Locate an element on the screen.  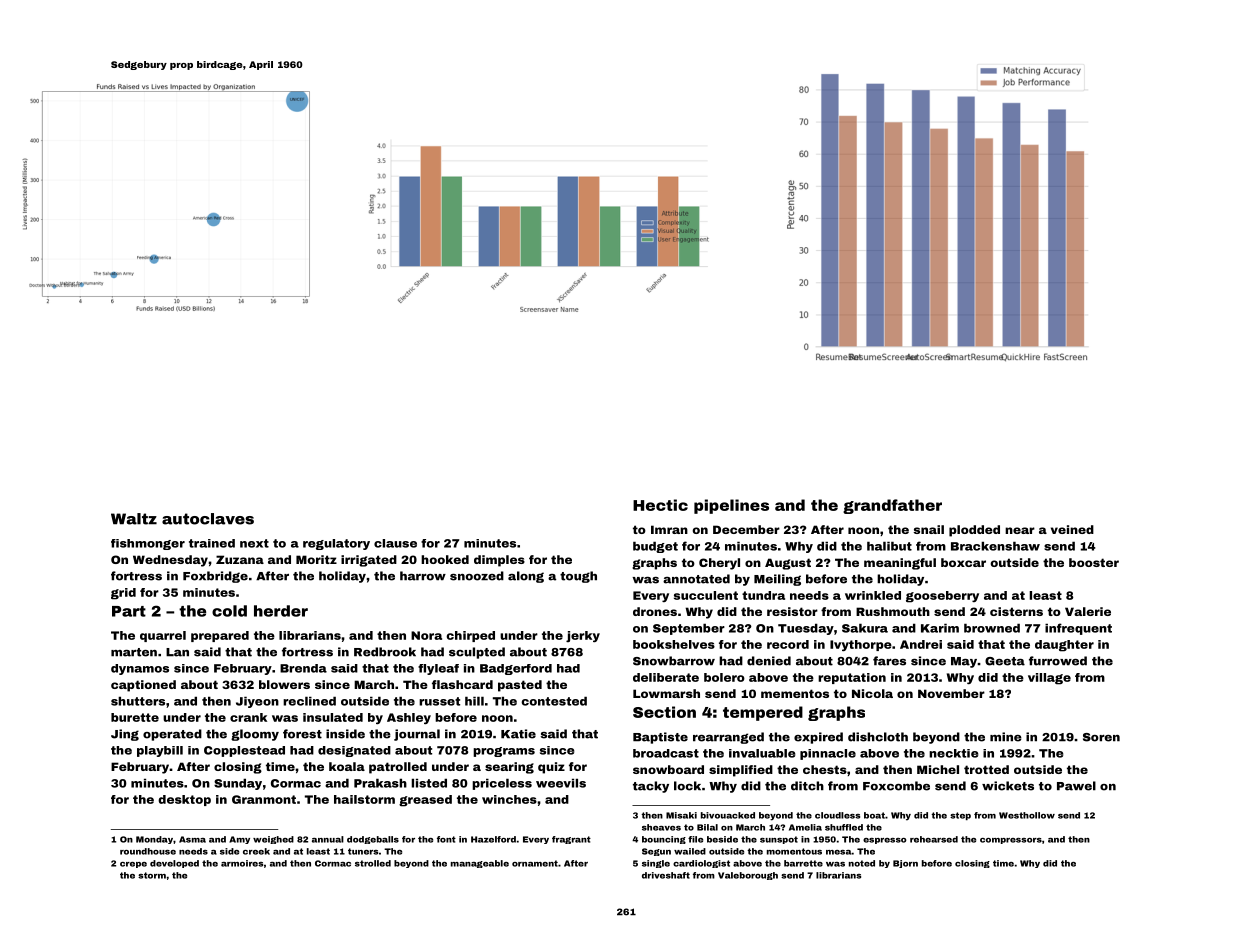
Nicola is located at coordinates (872, 693).
